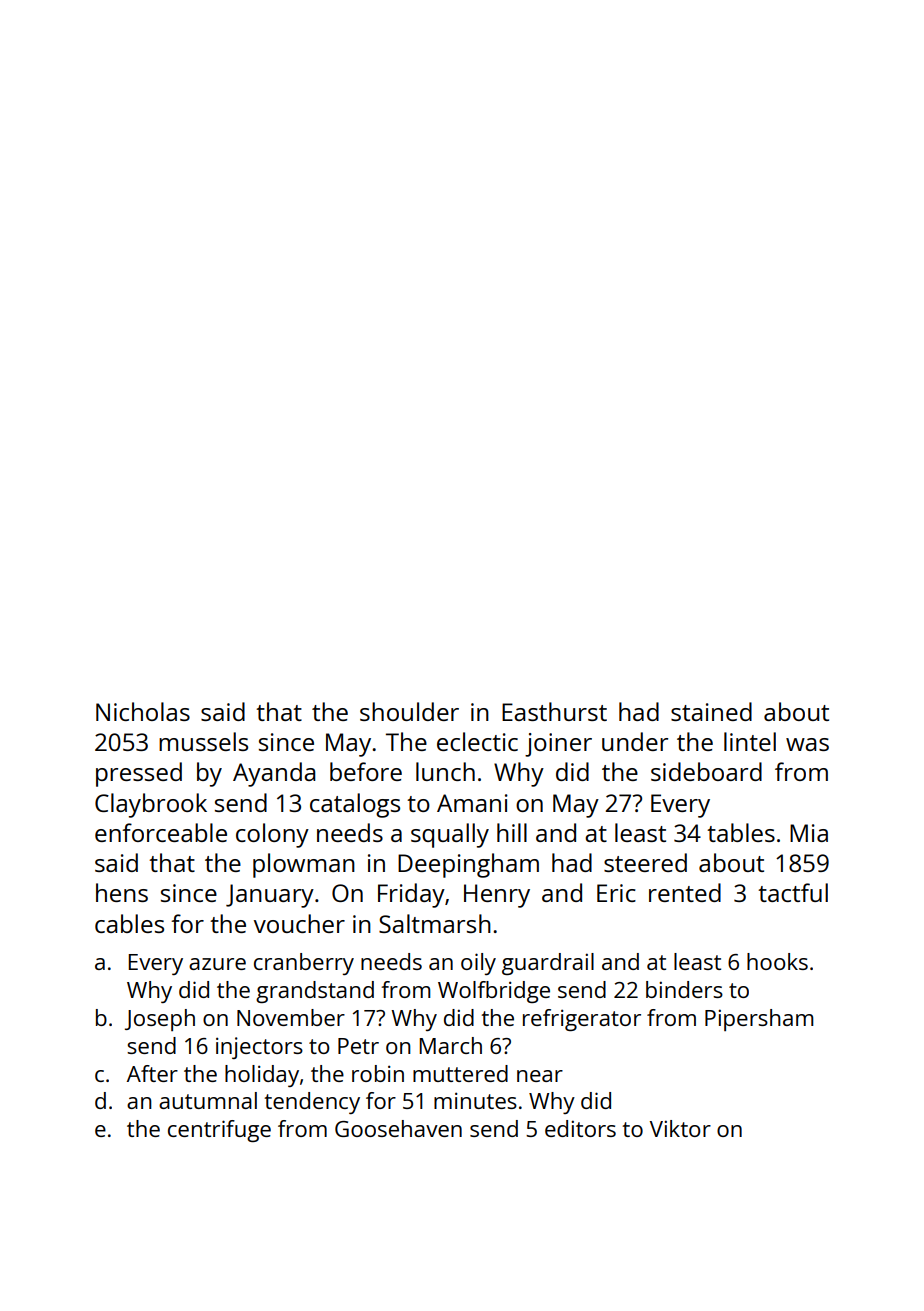 This document has height=1311, width=924. What do you see at coordinates (777, 961) in the document?
I see `hooks` at bounding box center [777, 961].
